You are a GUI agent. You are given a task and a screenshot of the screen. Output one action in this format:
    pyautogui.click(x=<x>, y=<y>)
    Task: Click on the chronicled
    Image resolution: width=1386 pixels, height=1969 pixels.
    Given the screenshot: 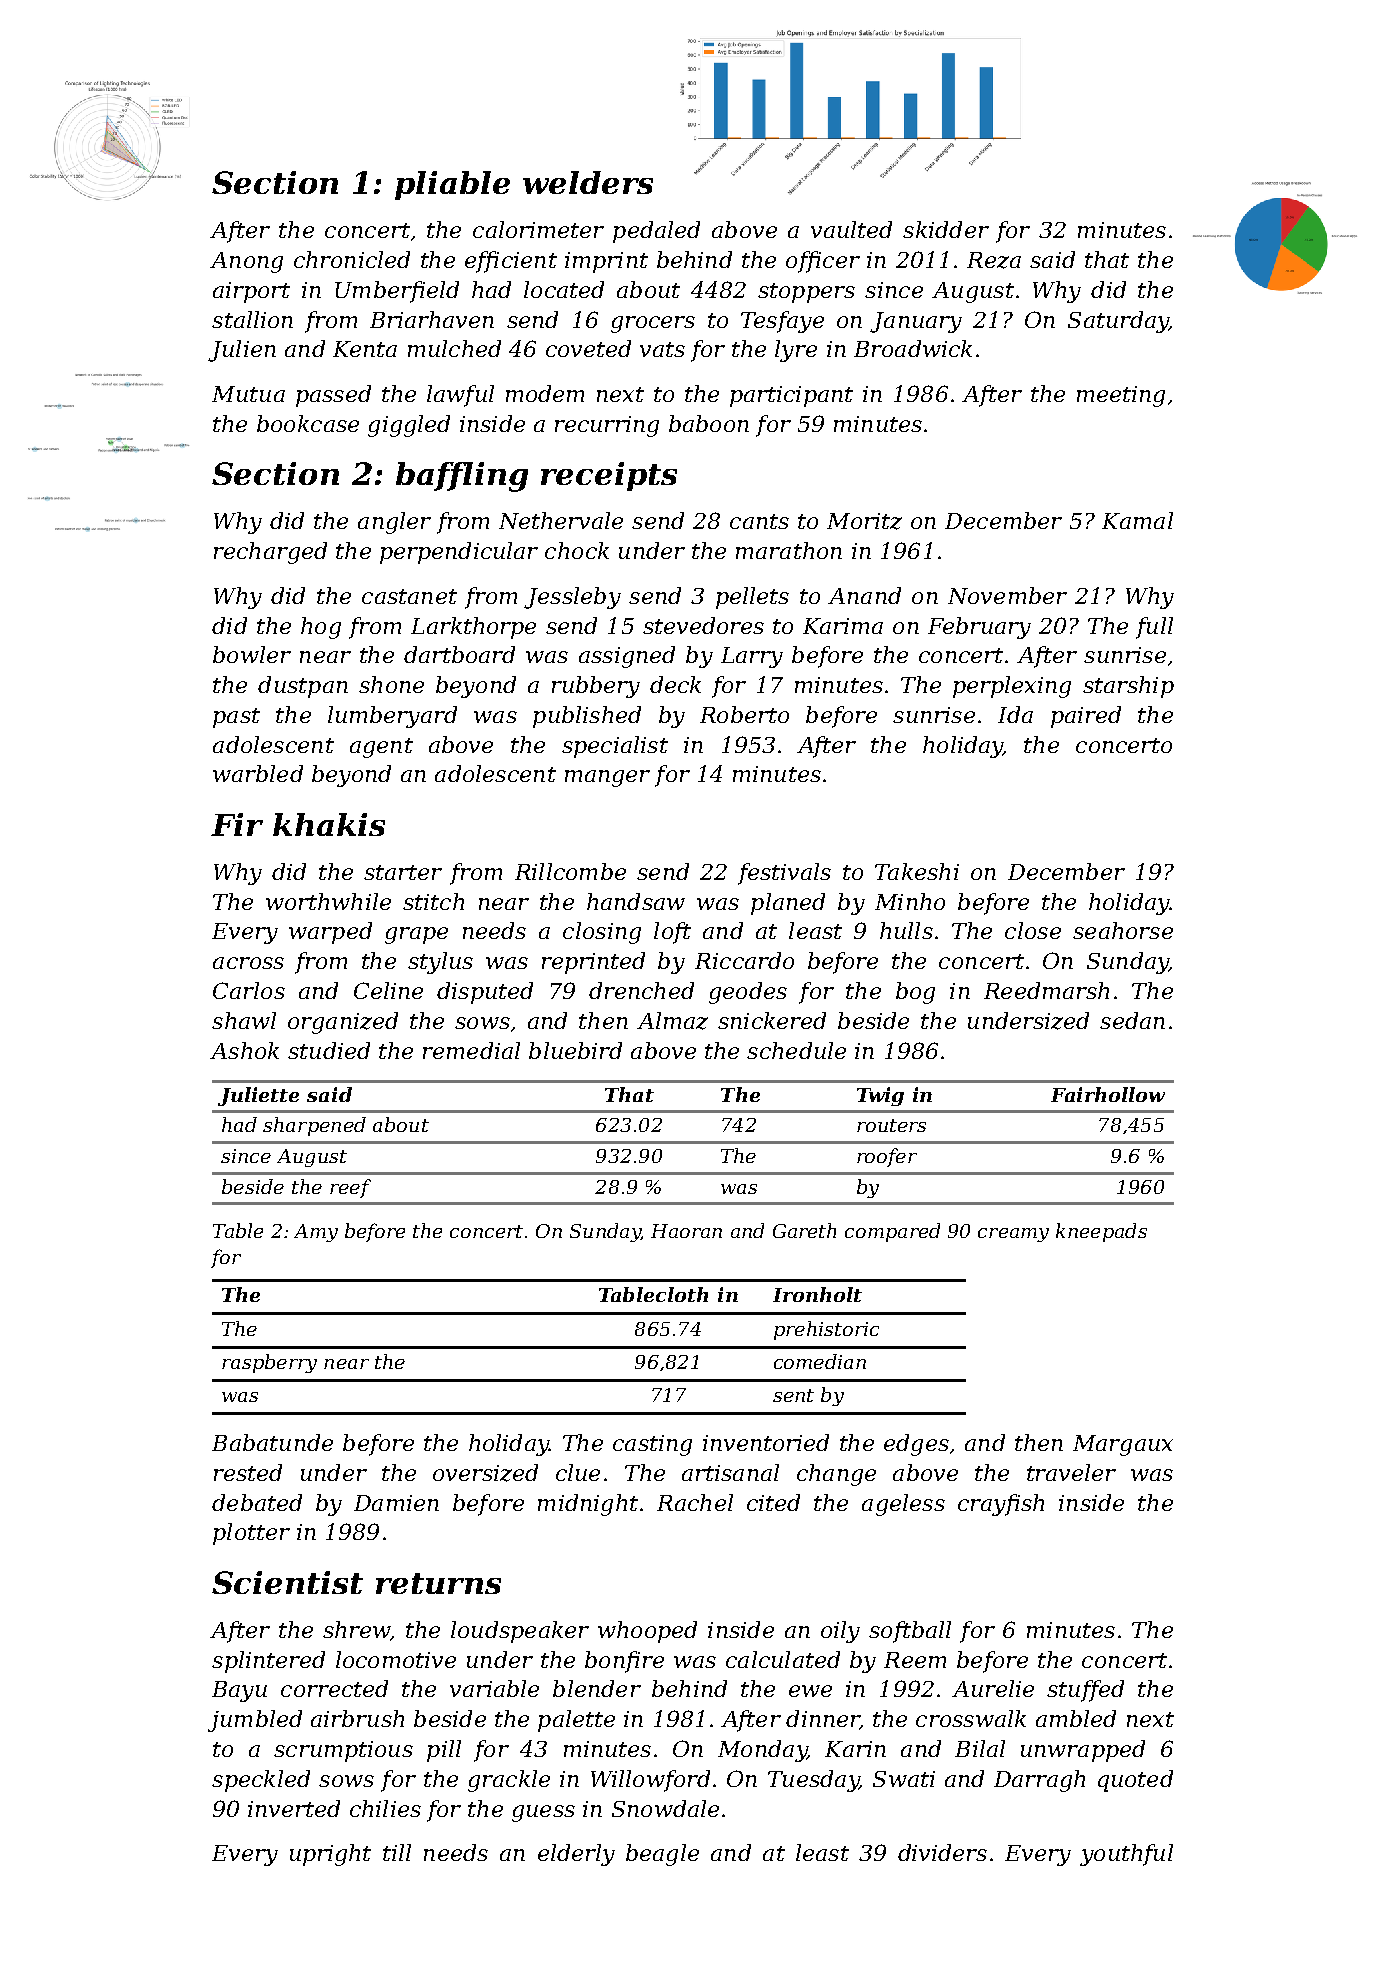 What is the action you would take?
    pyautogui.click(x=352, y=259)
